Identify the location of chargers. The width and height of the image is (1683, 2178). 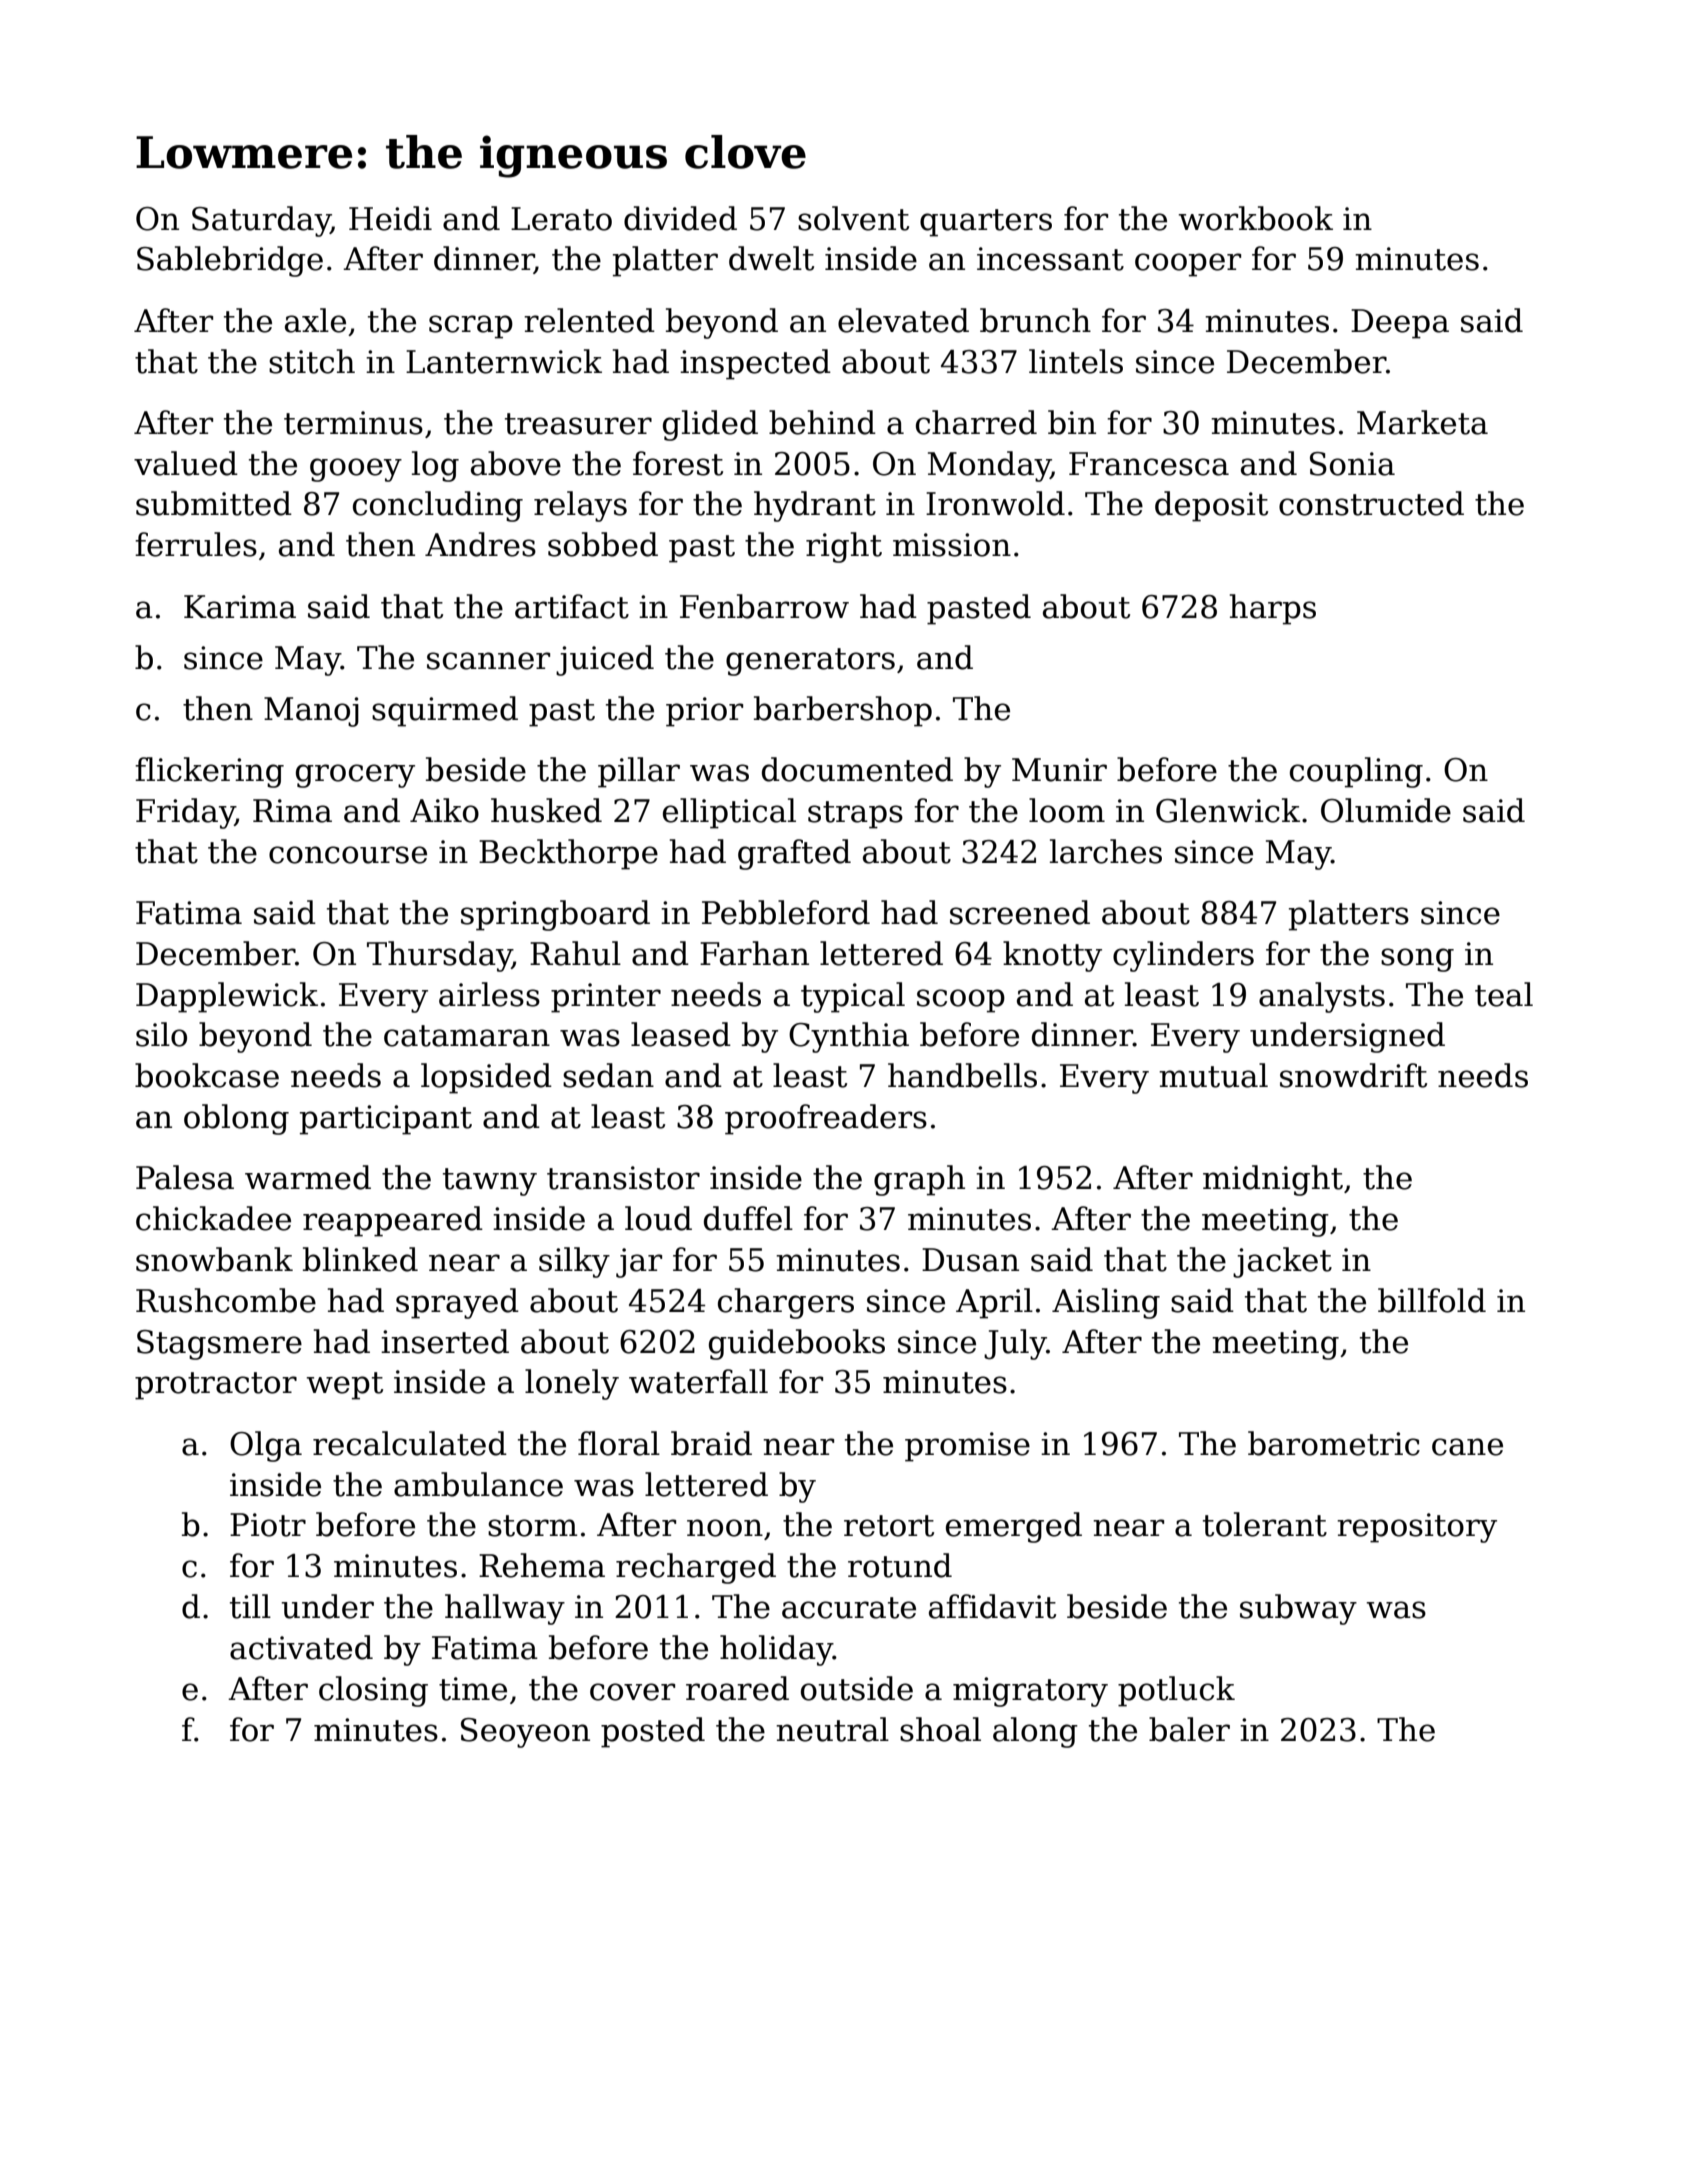
(786, 1303).
